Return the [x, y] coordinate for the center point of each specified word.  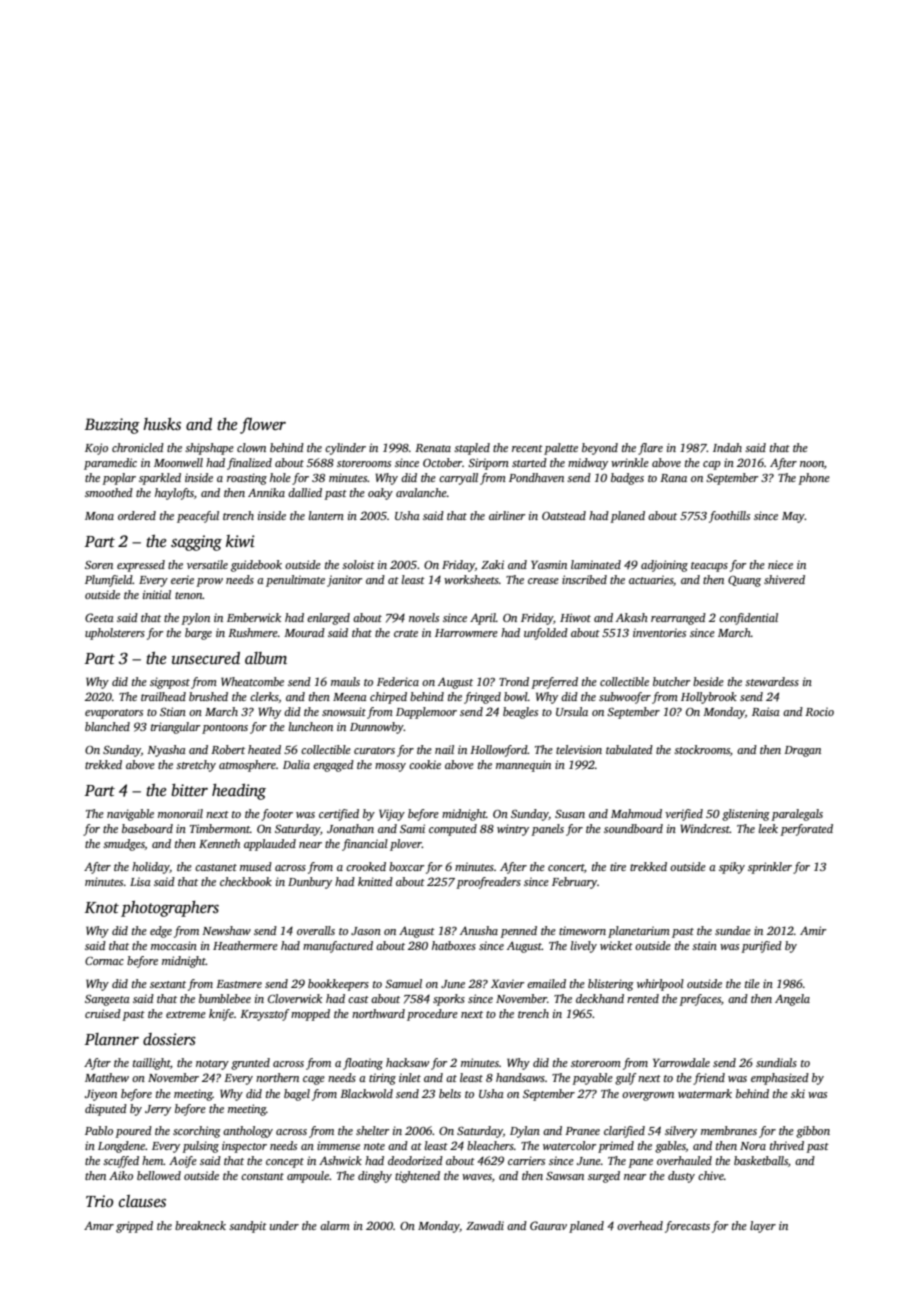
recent [527, 448]
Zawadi [485, 1225]
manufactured [338, 947]
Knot [102, 907]
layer [763, 1227]
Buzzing [112, 426]
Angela [792, 1000]
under [284, 1225]
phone [814, 479]
